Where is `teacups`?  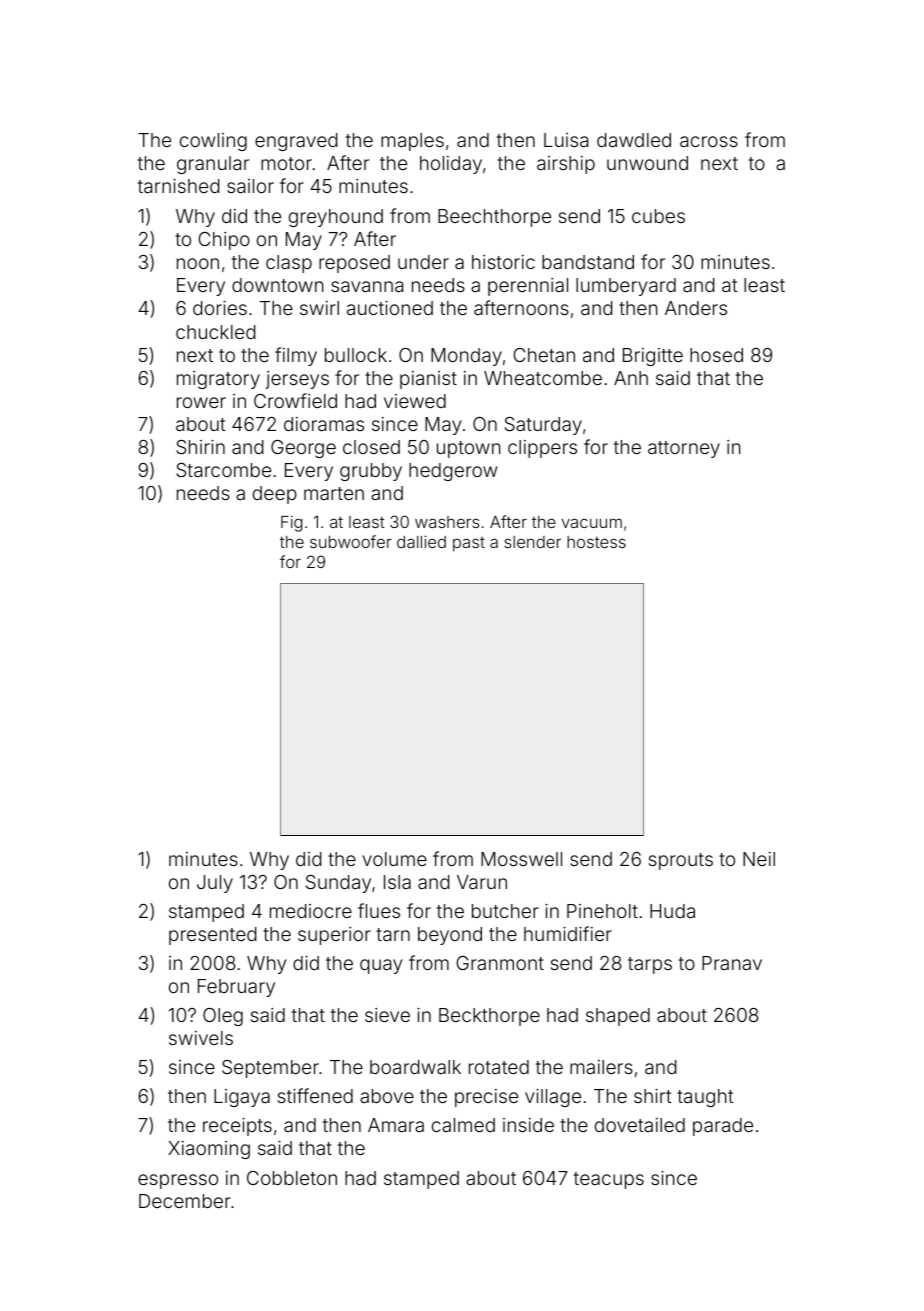 teacups is located at coordinates (609, 1180).
